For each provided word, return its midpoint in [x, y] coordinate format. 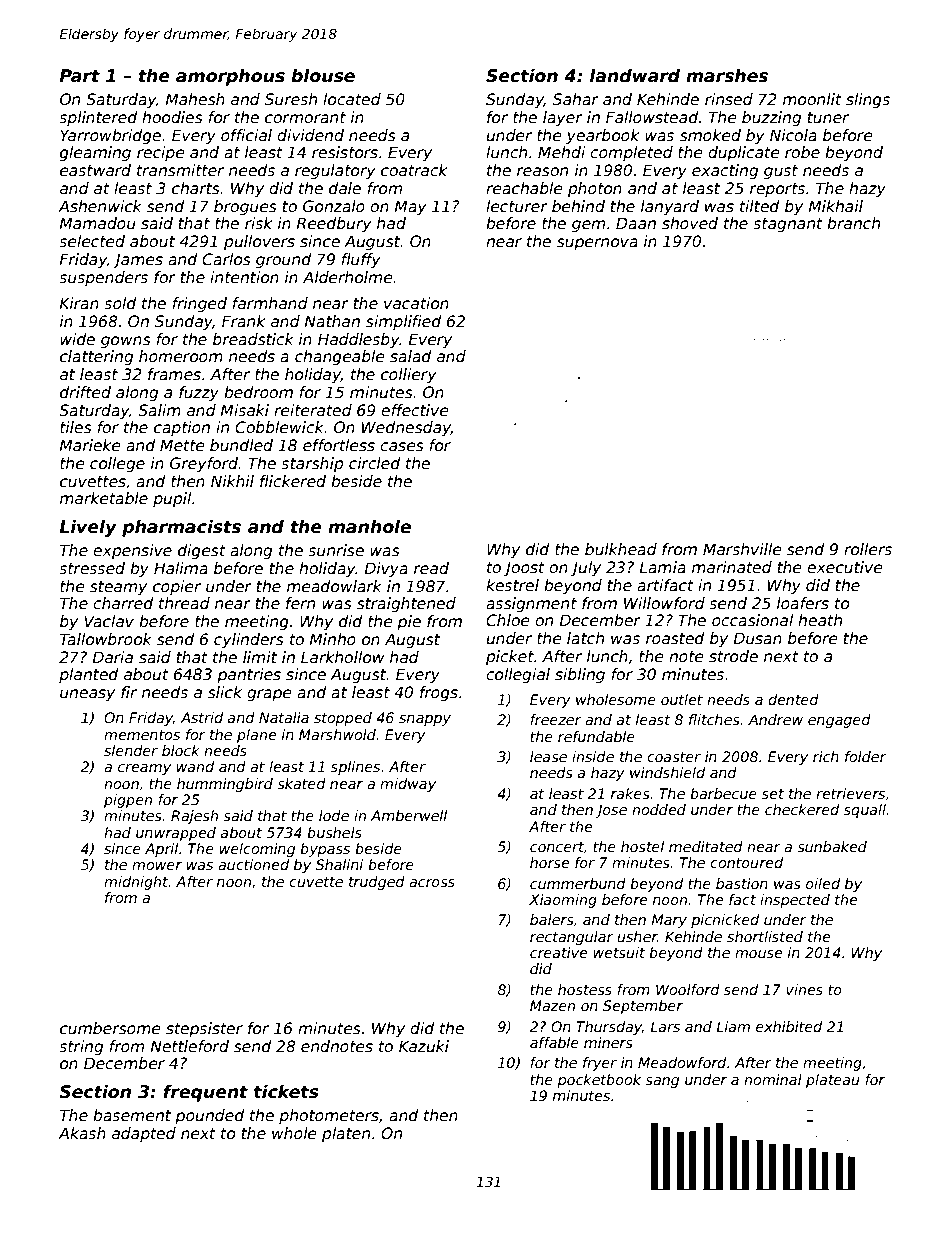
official [246, 135]
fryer [600, 1064]
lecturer [517, 206]
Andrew [775, 719]
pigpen [128, 801]
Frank [244, 321]
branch [853, 223]
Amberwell [408, 815]
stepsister [204, 1029]
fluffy [361, 260]
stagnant [788, 225]
